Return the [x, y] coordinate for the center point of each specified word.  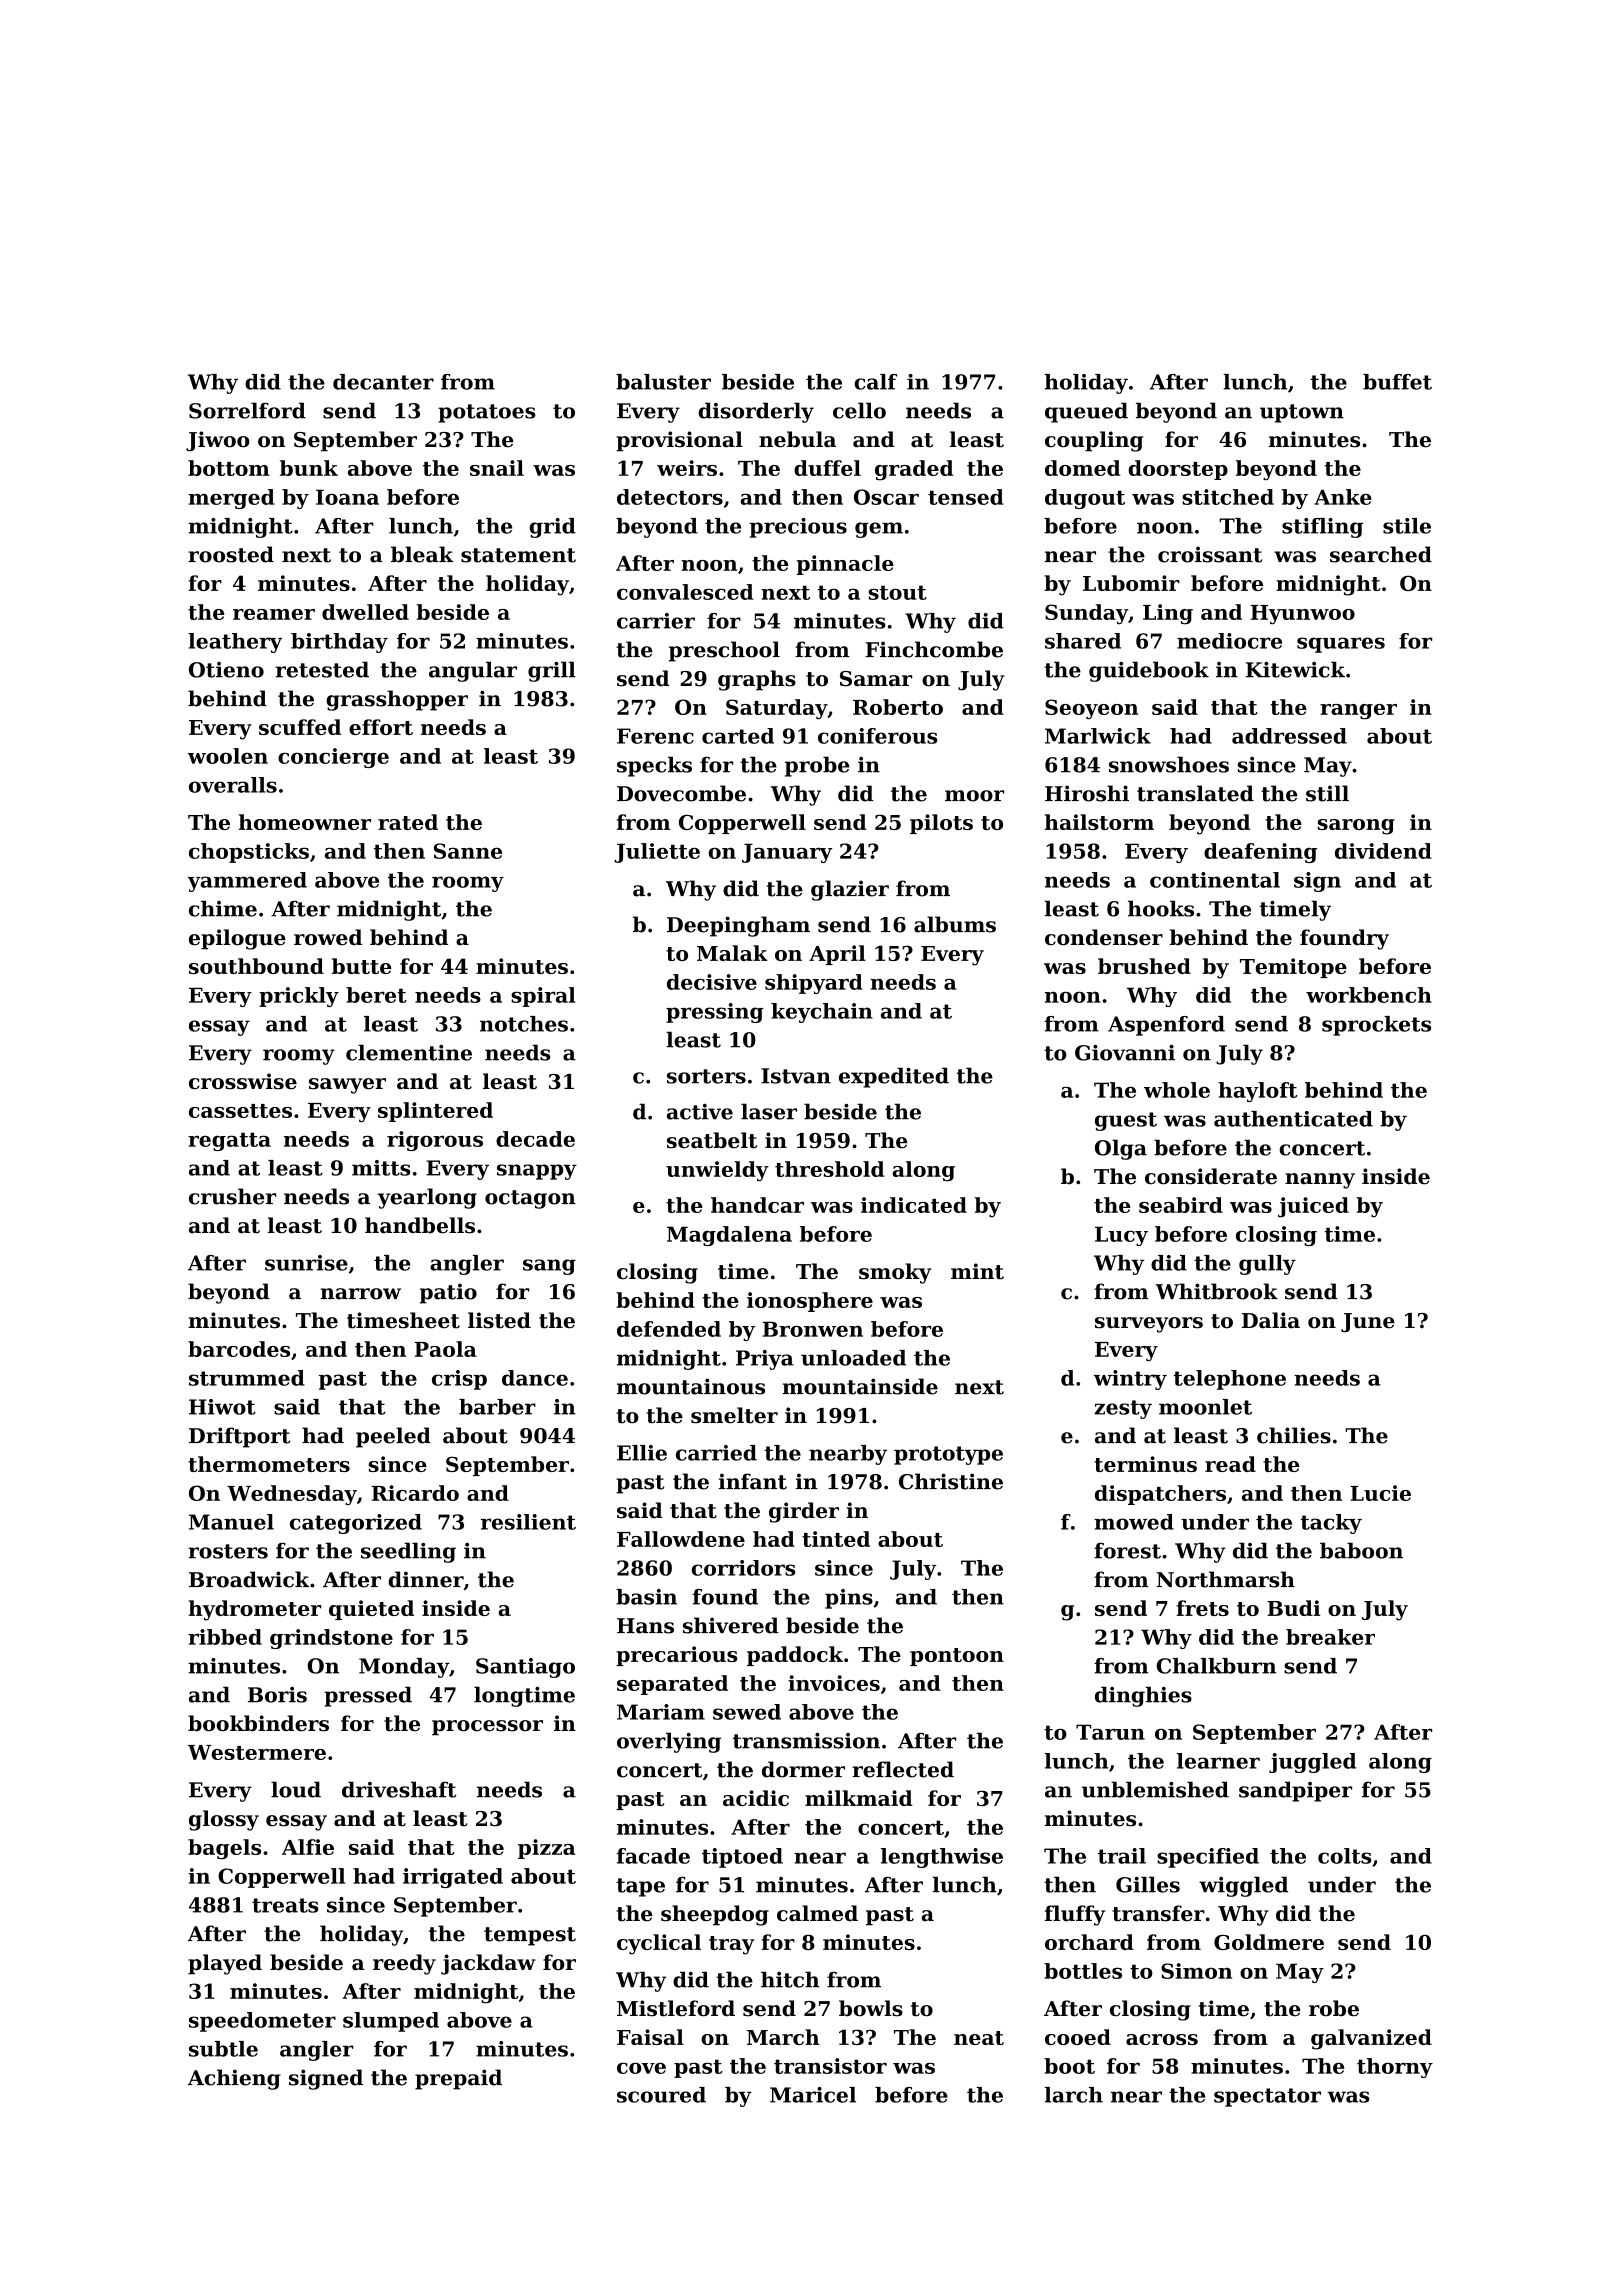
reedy [404, 1964]
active [700, 1112]
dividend [1383, 851]
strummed [247, 1378]
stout [898, 592]
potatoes [486, 413]
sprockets [1376, 1026]
